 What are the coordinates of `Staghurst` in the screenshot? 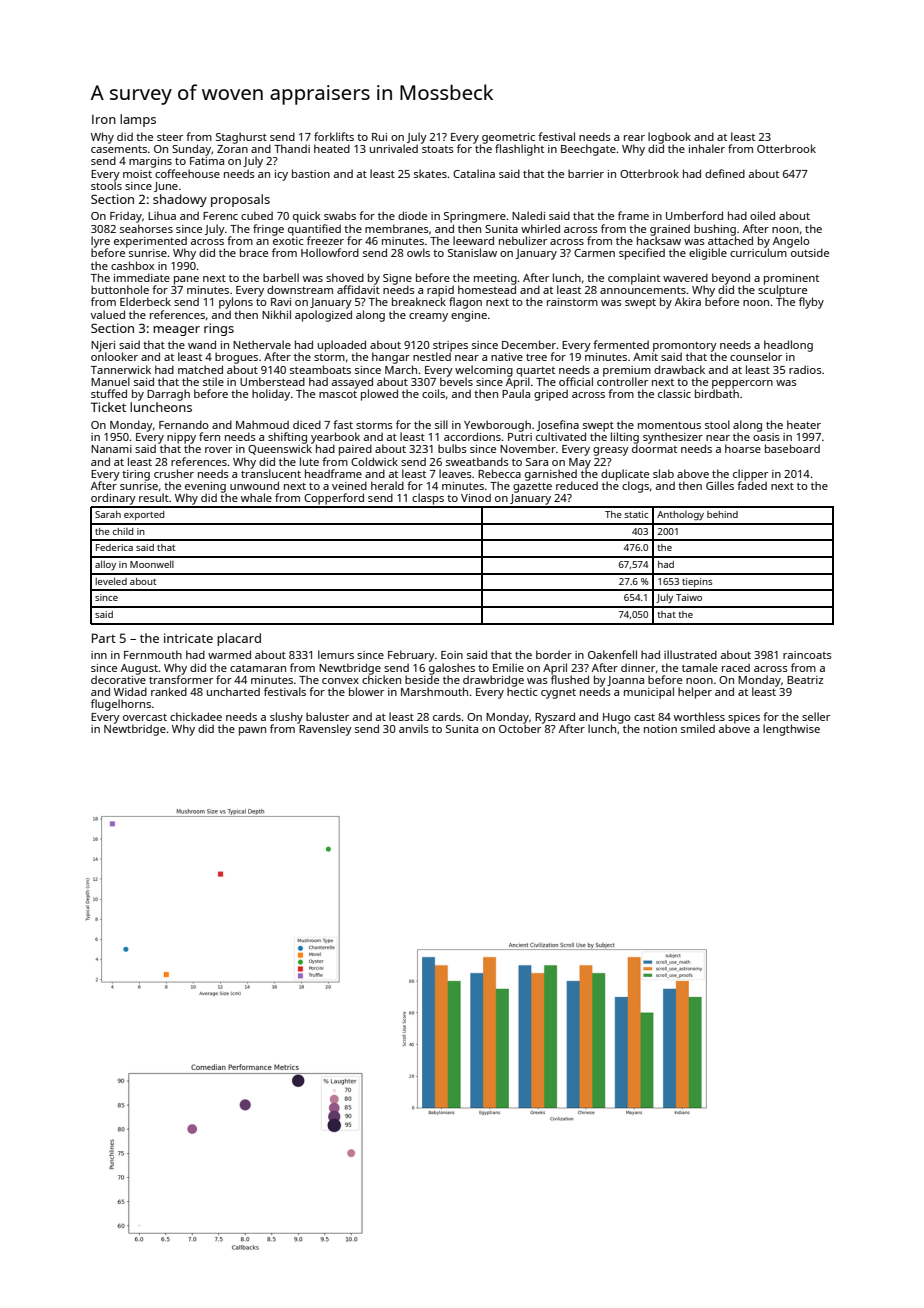 It's located at (241, 138).
